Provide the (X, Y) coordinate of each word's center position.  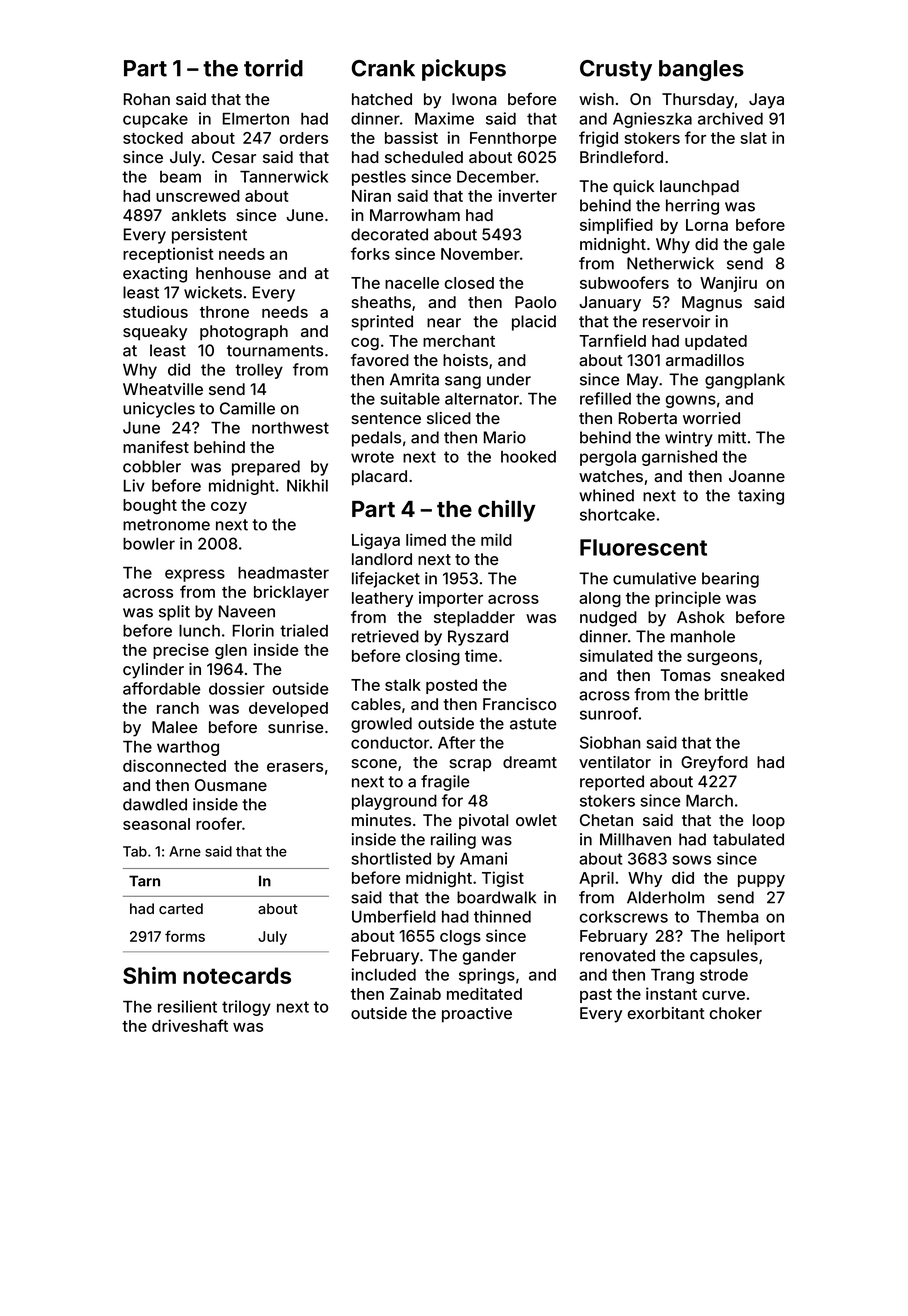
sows (691, 860)
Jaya (766, 101)
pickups (464, 70)
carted (181, 908)
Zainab (415, 993)
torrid (273, 68)
